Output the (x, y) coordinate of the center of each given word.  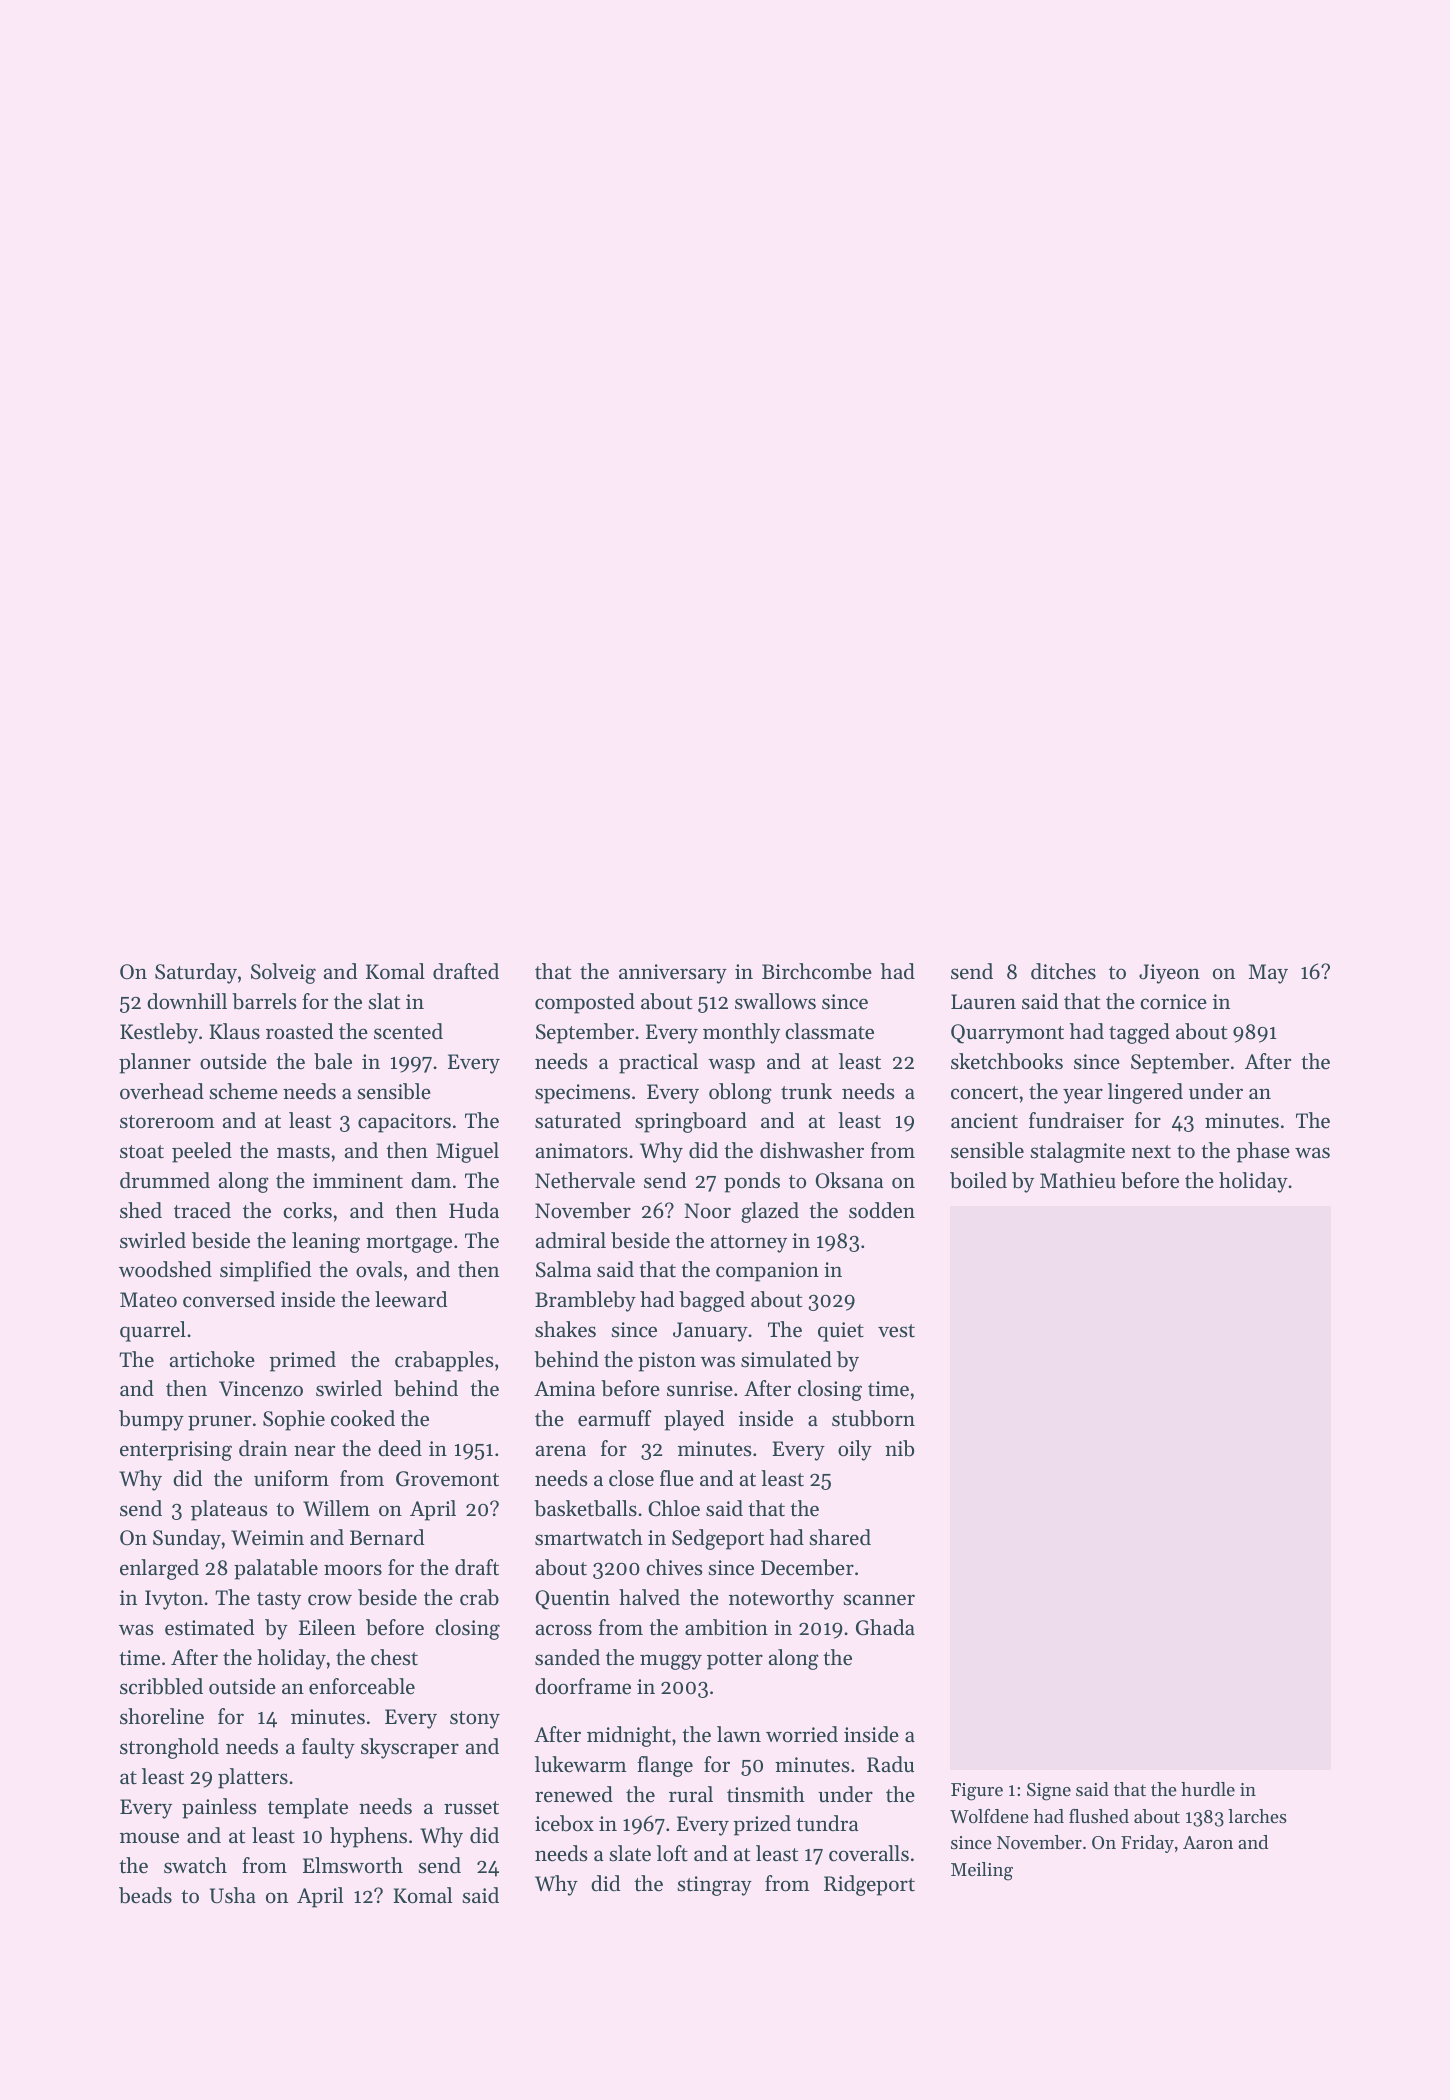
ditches (1063, 971)
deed (400, 1448)
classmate (829, 1031)
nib (899, 1448)
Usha (233, 1895)
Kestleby (159, 1033)
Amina (564, 1388)
